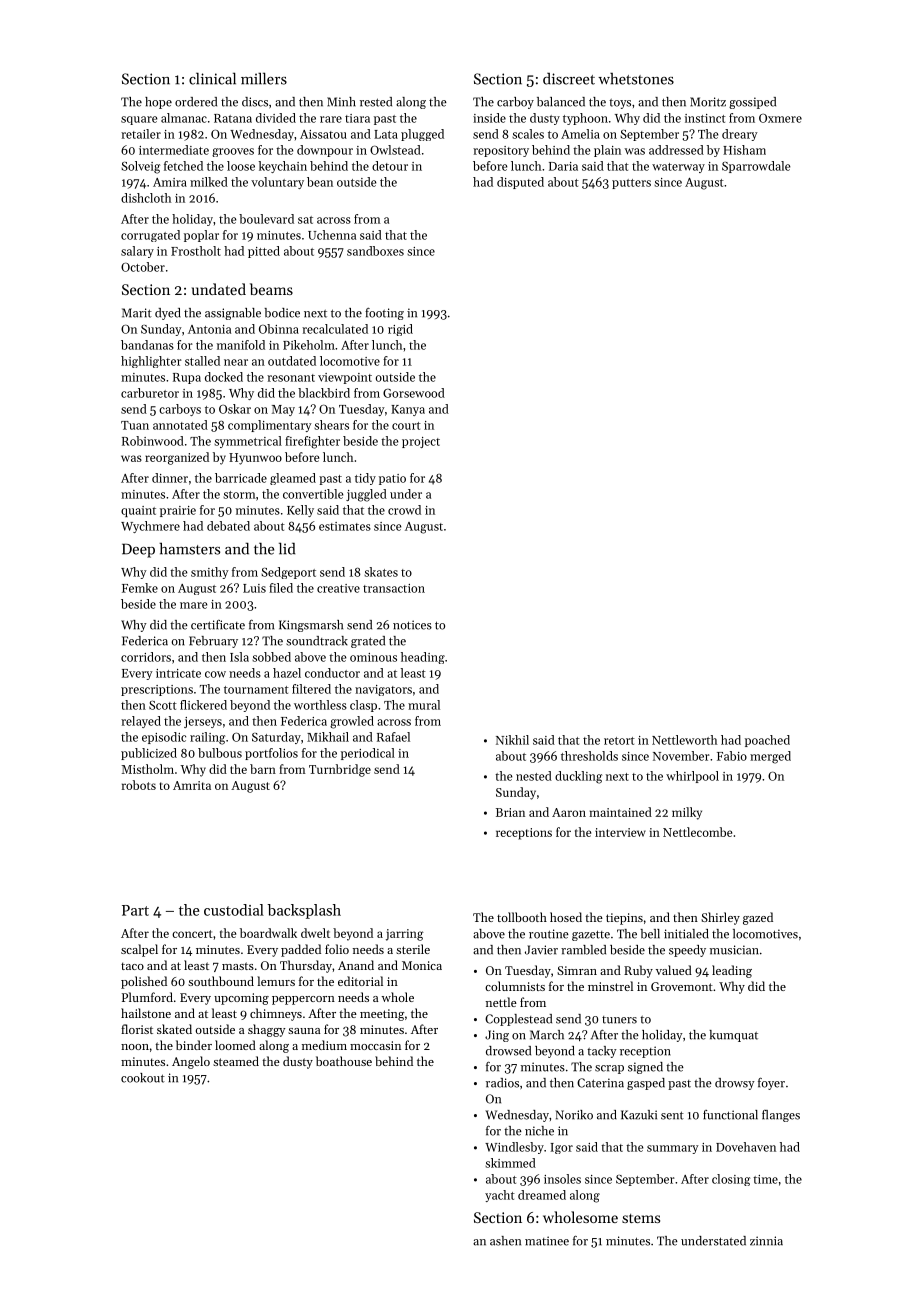 The width and height of the screenshot is (924, 1308). Describe the element at coordinates (631, 184) in the screenshot. I see `putters` at that location.
